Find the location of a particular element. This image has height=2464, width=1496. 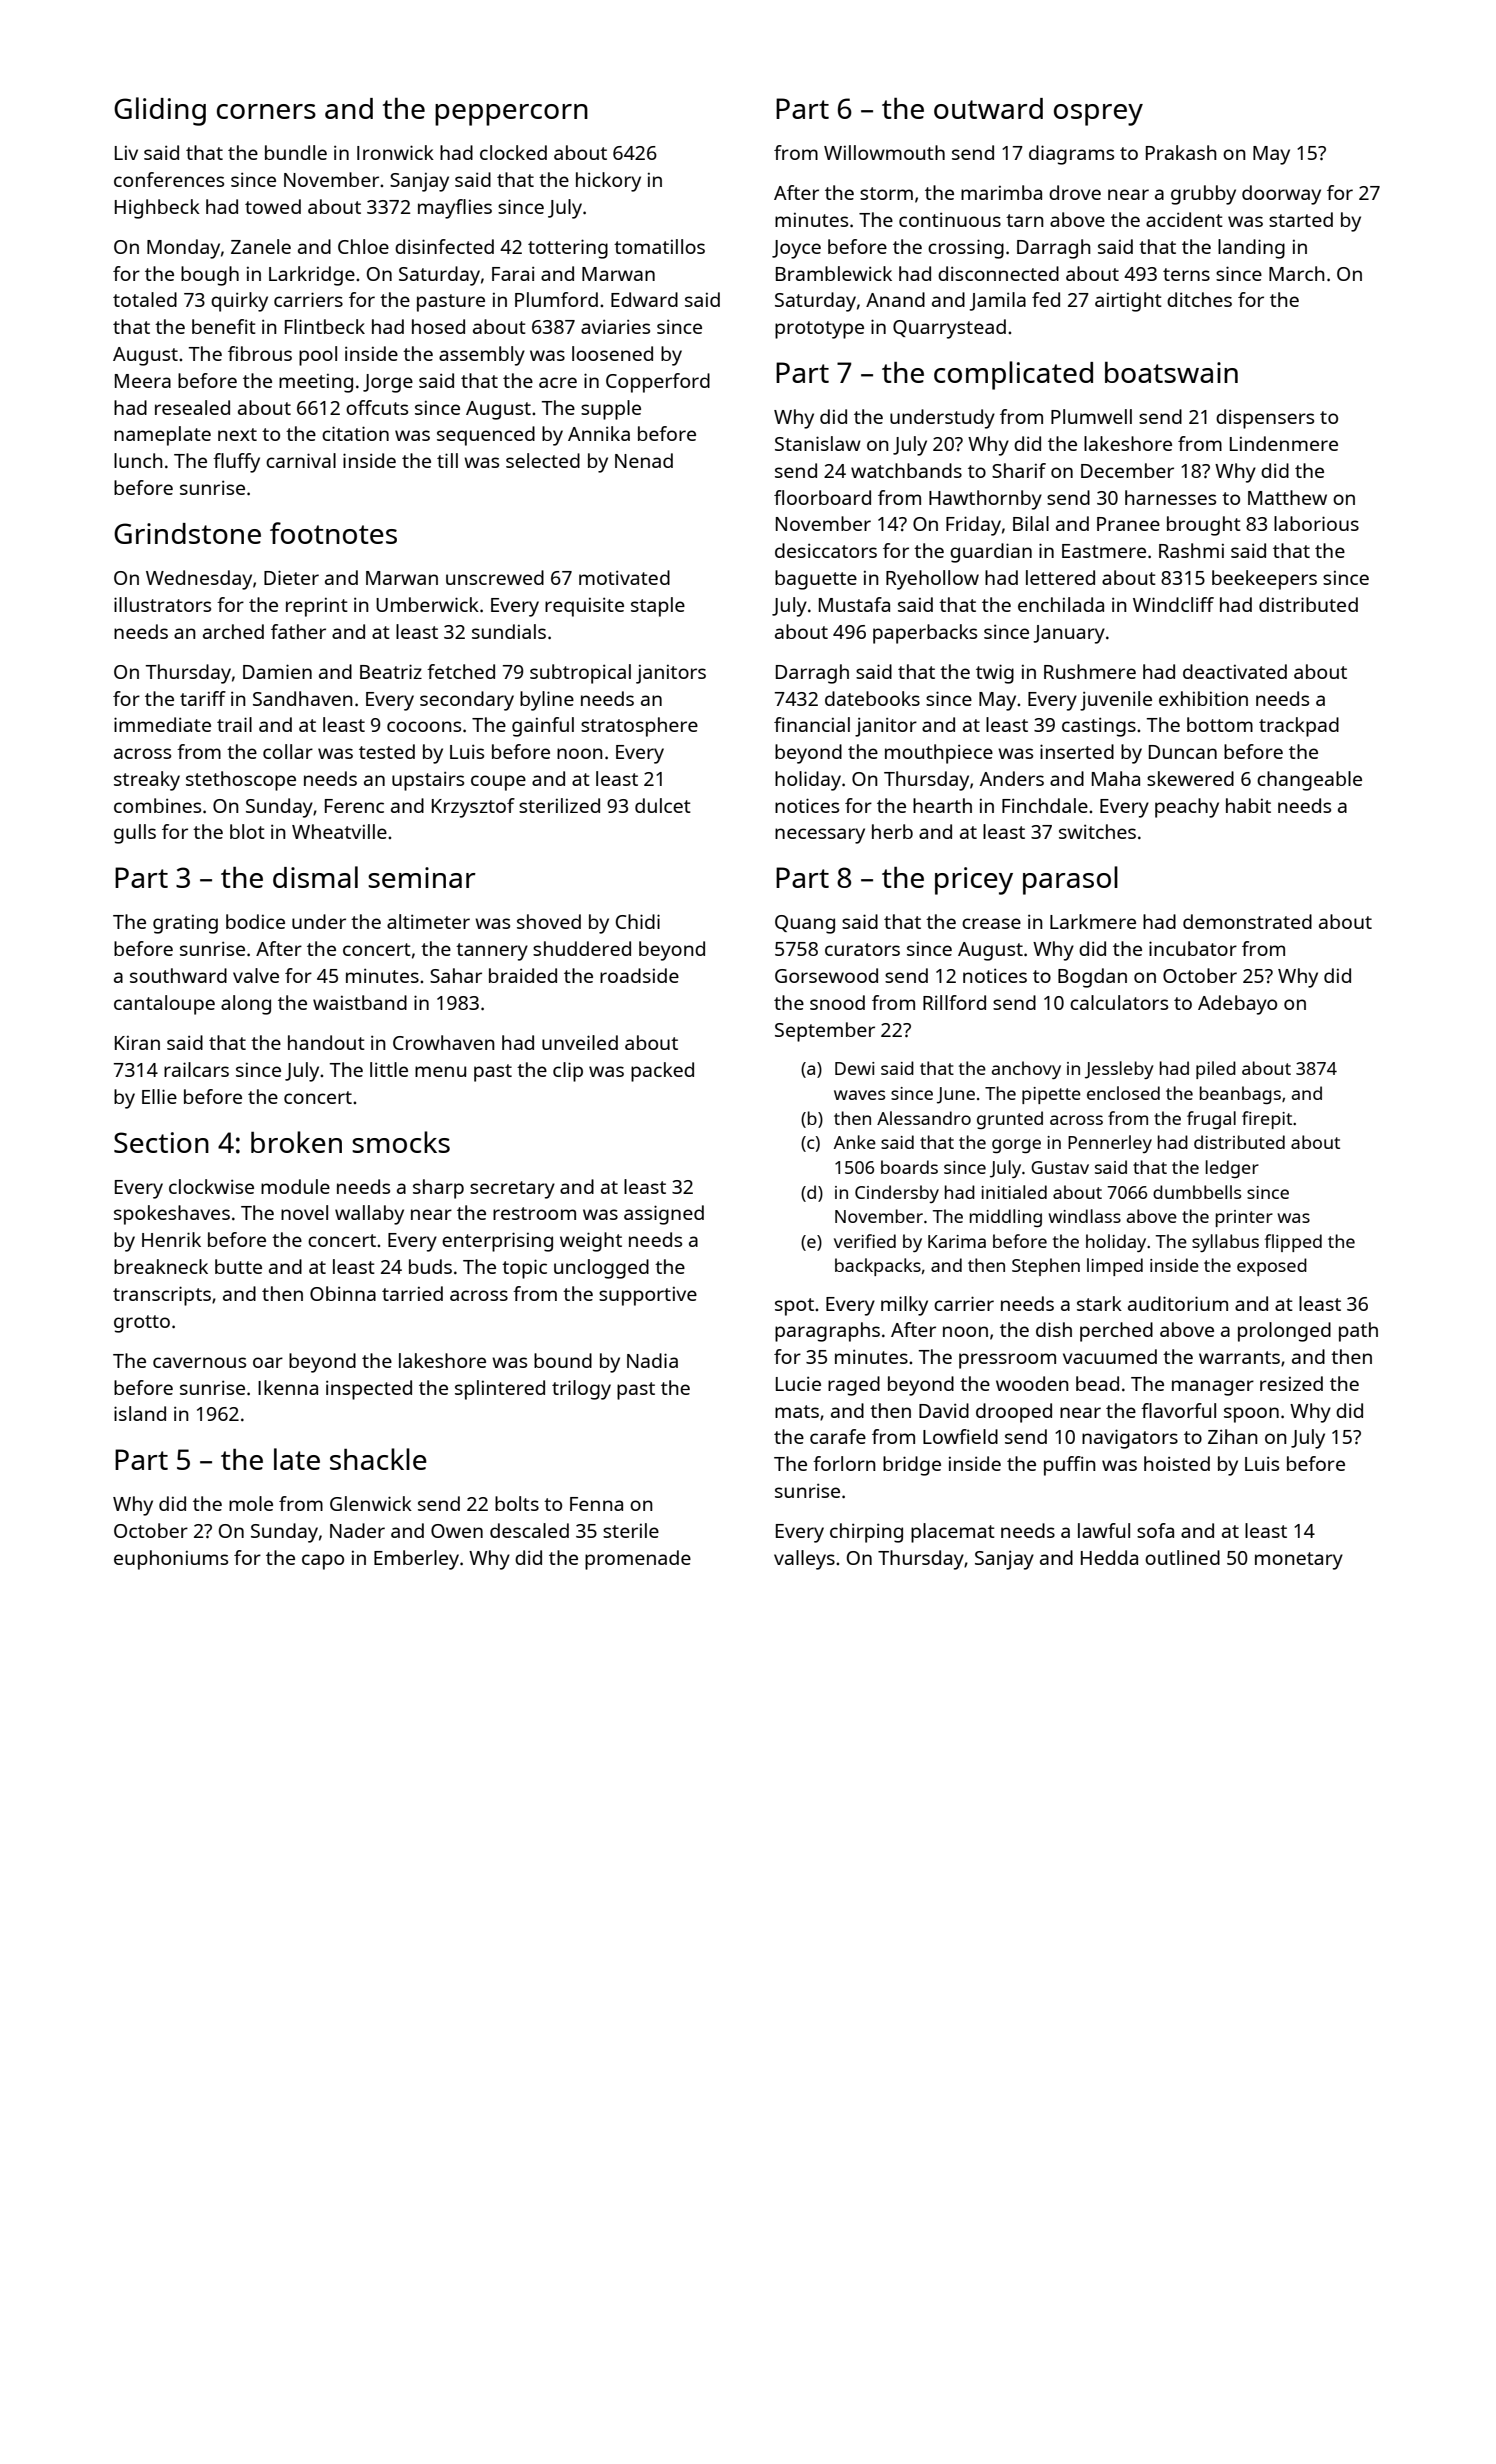

sequenced is located at coordinates (486, 436).
